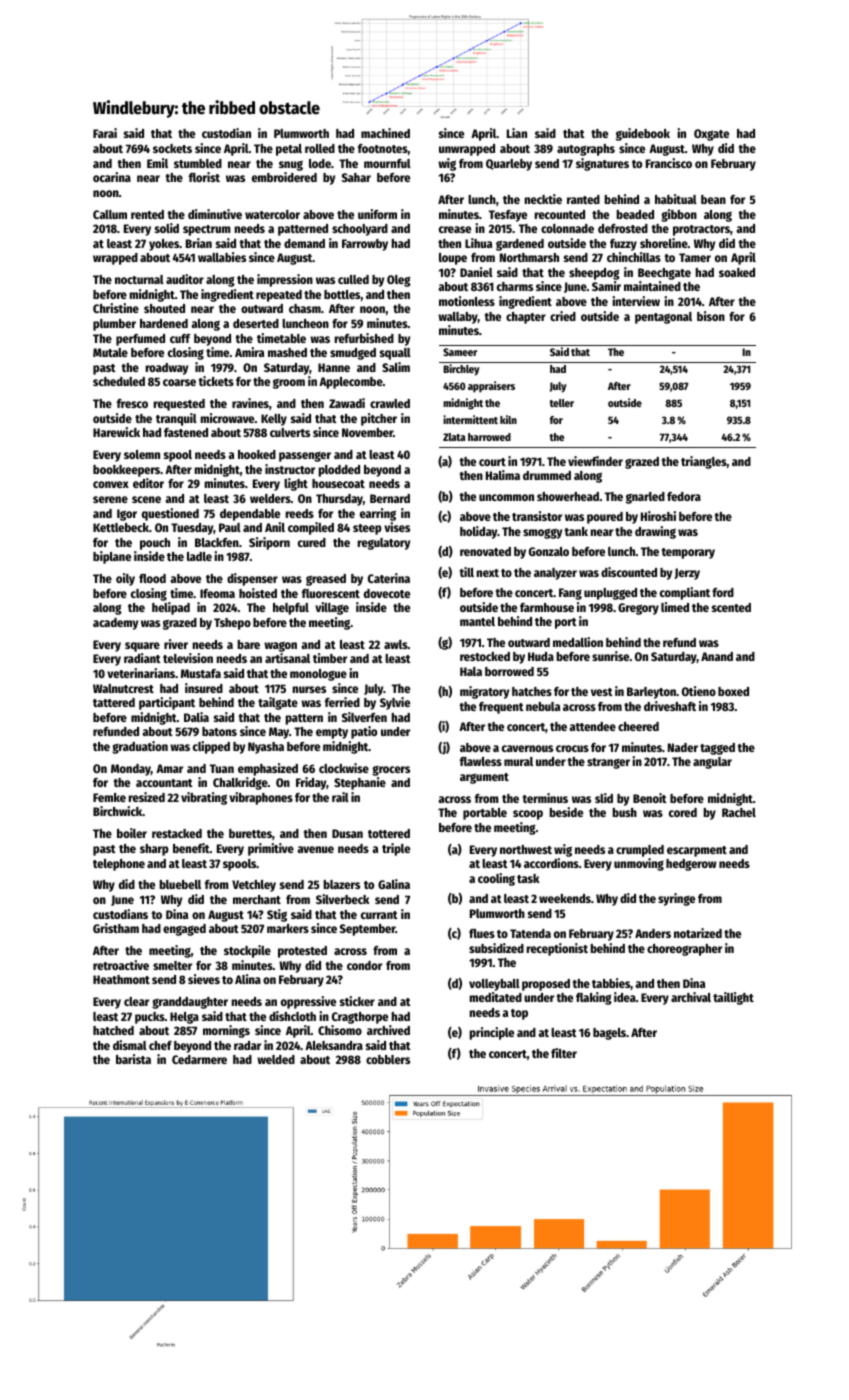  Describe the element at coordinates (105, 133) in the screenshot. I see `Farai` at that location.
